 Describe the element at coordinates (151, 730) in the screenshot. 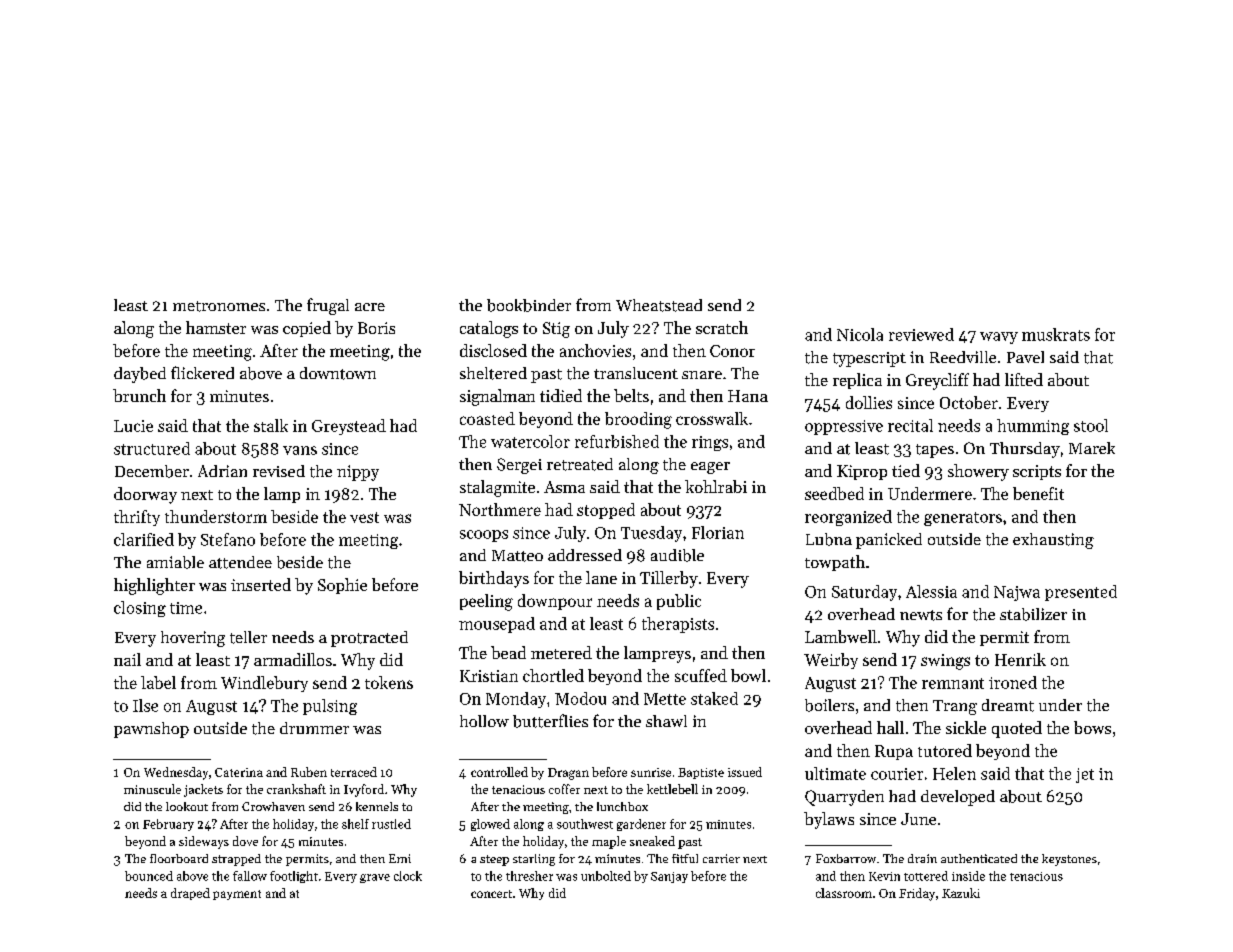

I see `pawnshop` at that location.
